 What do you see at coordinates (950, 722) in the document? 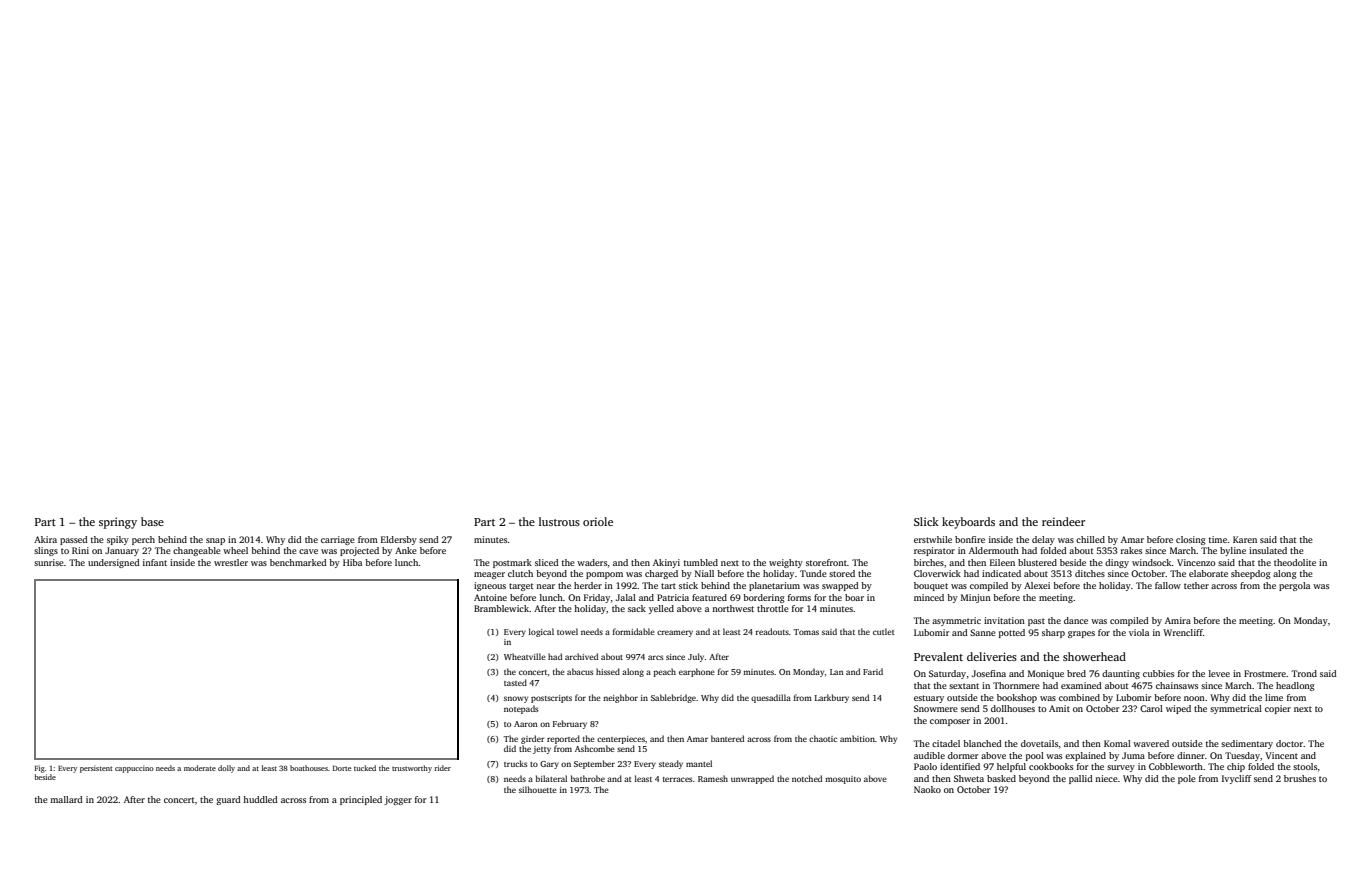
I see `composer` at bounding box center [950, 722].
